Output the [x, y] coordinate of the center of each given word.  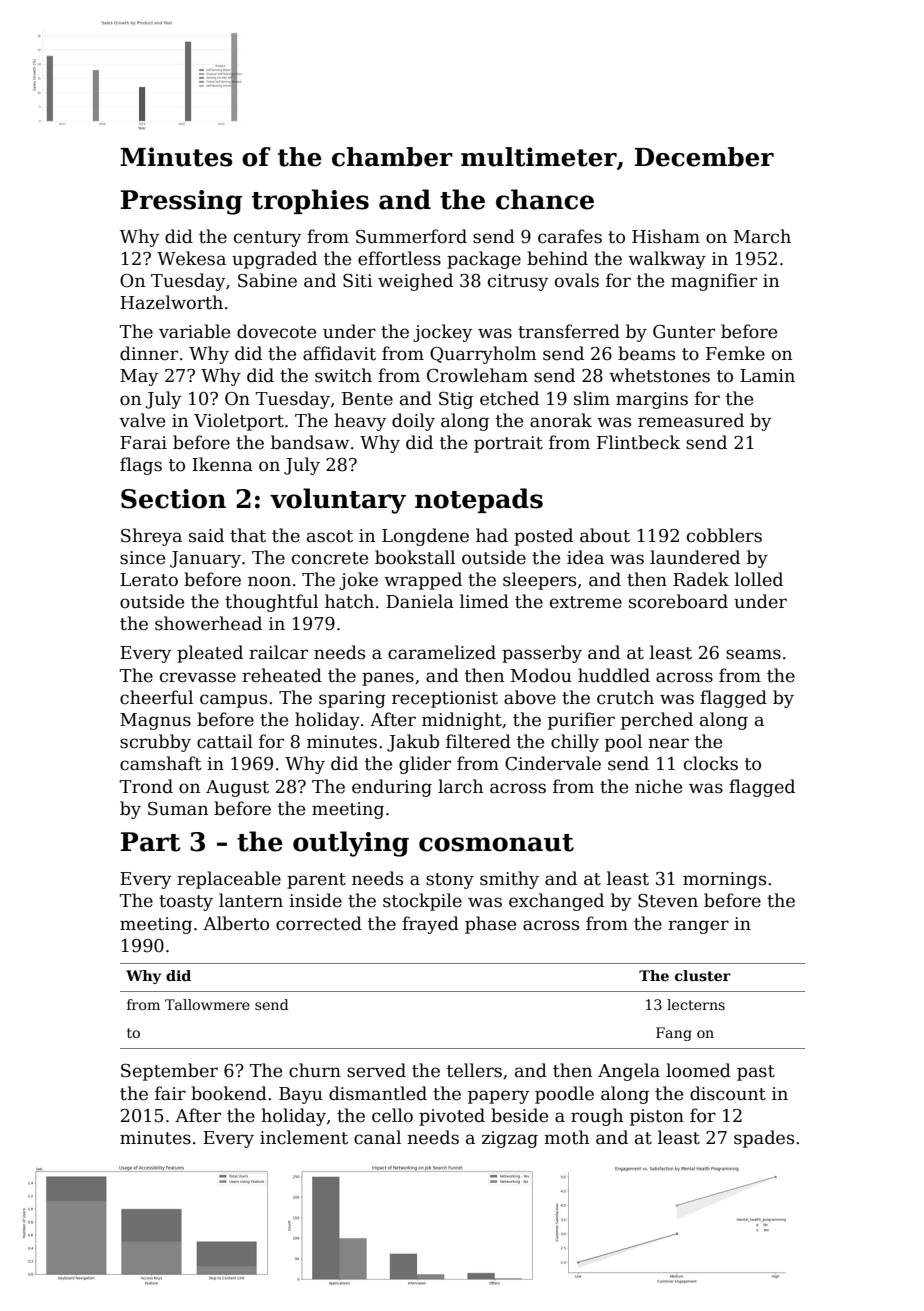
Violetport [239, 422]
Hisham [666, 236]
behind [557, 258]
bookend [229, 1093]
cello [392, 1115]
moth [566, 1137]
